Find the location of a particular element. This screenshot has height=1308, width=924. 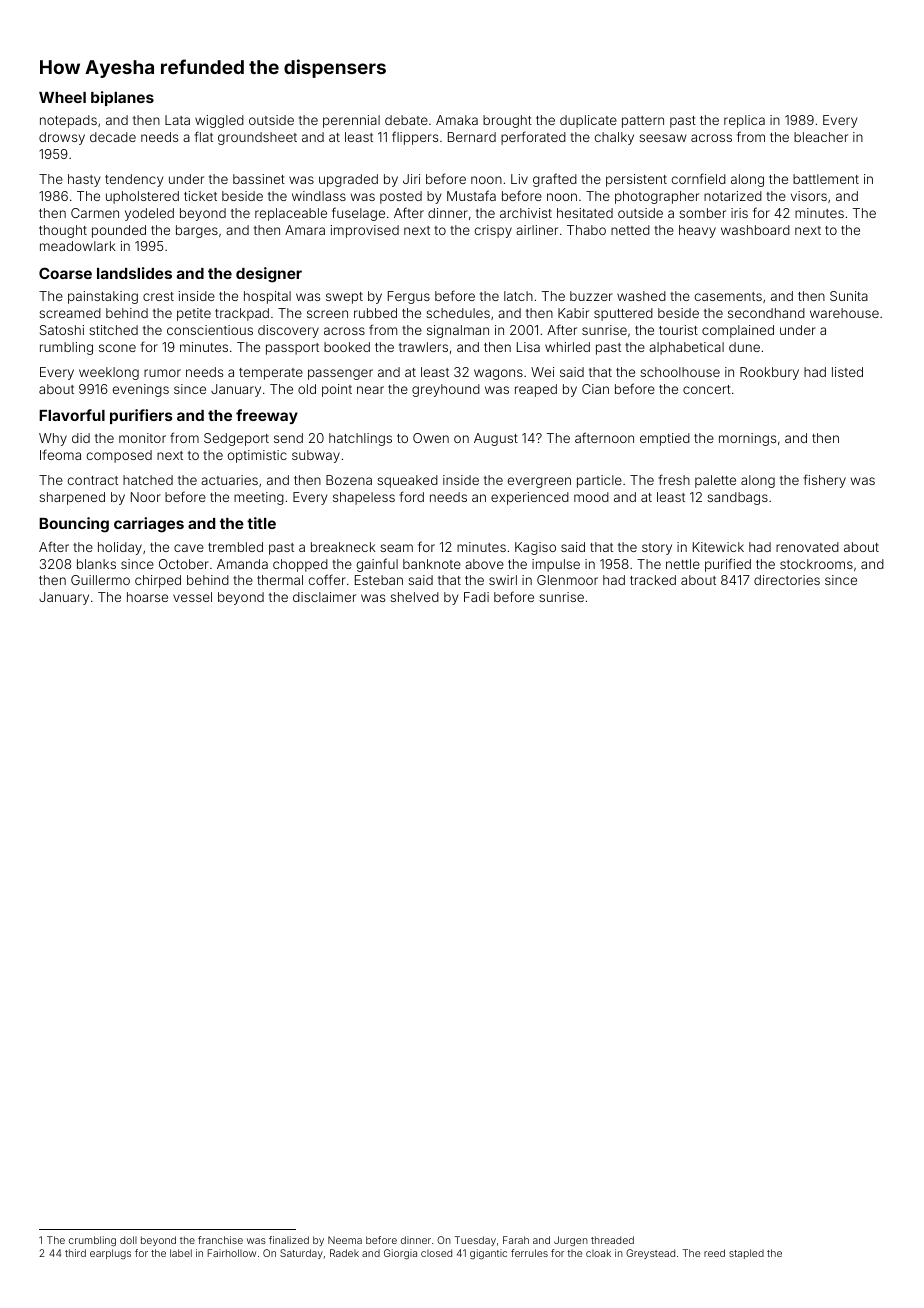

threaded is located at coordinates (612, 1240).
